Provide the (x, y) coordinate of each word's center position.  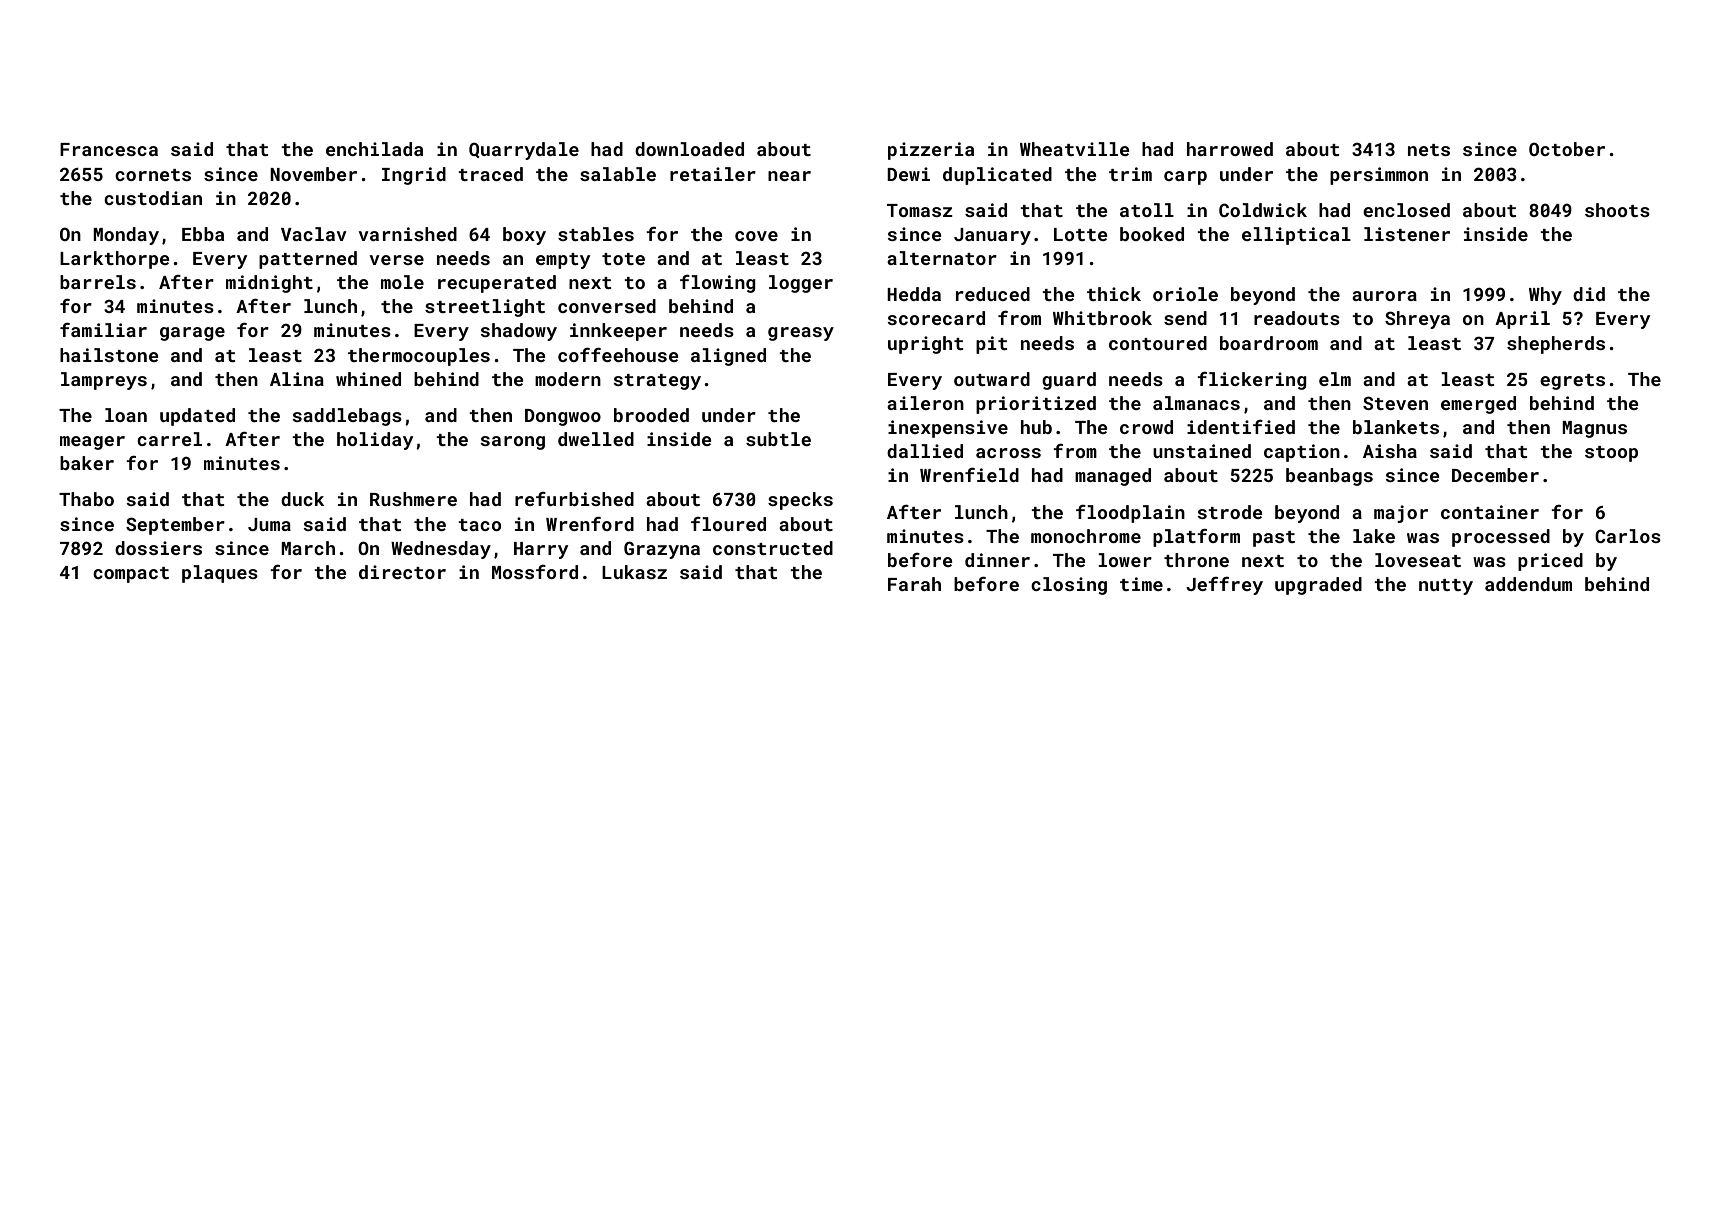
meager (92, 443)
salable (618, 174)
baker (87, 463)
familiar (103, 330)
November (313, 174)
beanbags (1329, 477)
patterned (308, 260)
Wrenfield (969, 475)
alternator (942, 258)
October (1567, 149)
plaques (220, 574)
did (1589, 294)
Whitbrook (1102, 318)
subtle (778, 439)
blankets (1396, 427)
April (1522, 320)
